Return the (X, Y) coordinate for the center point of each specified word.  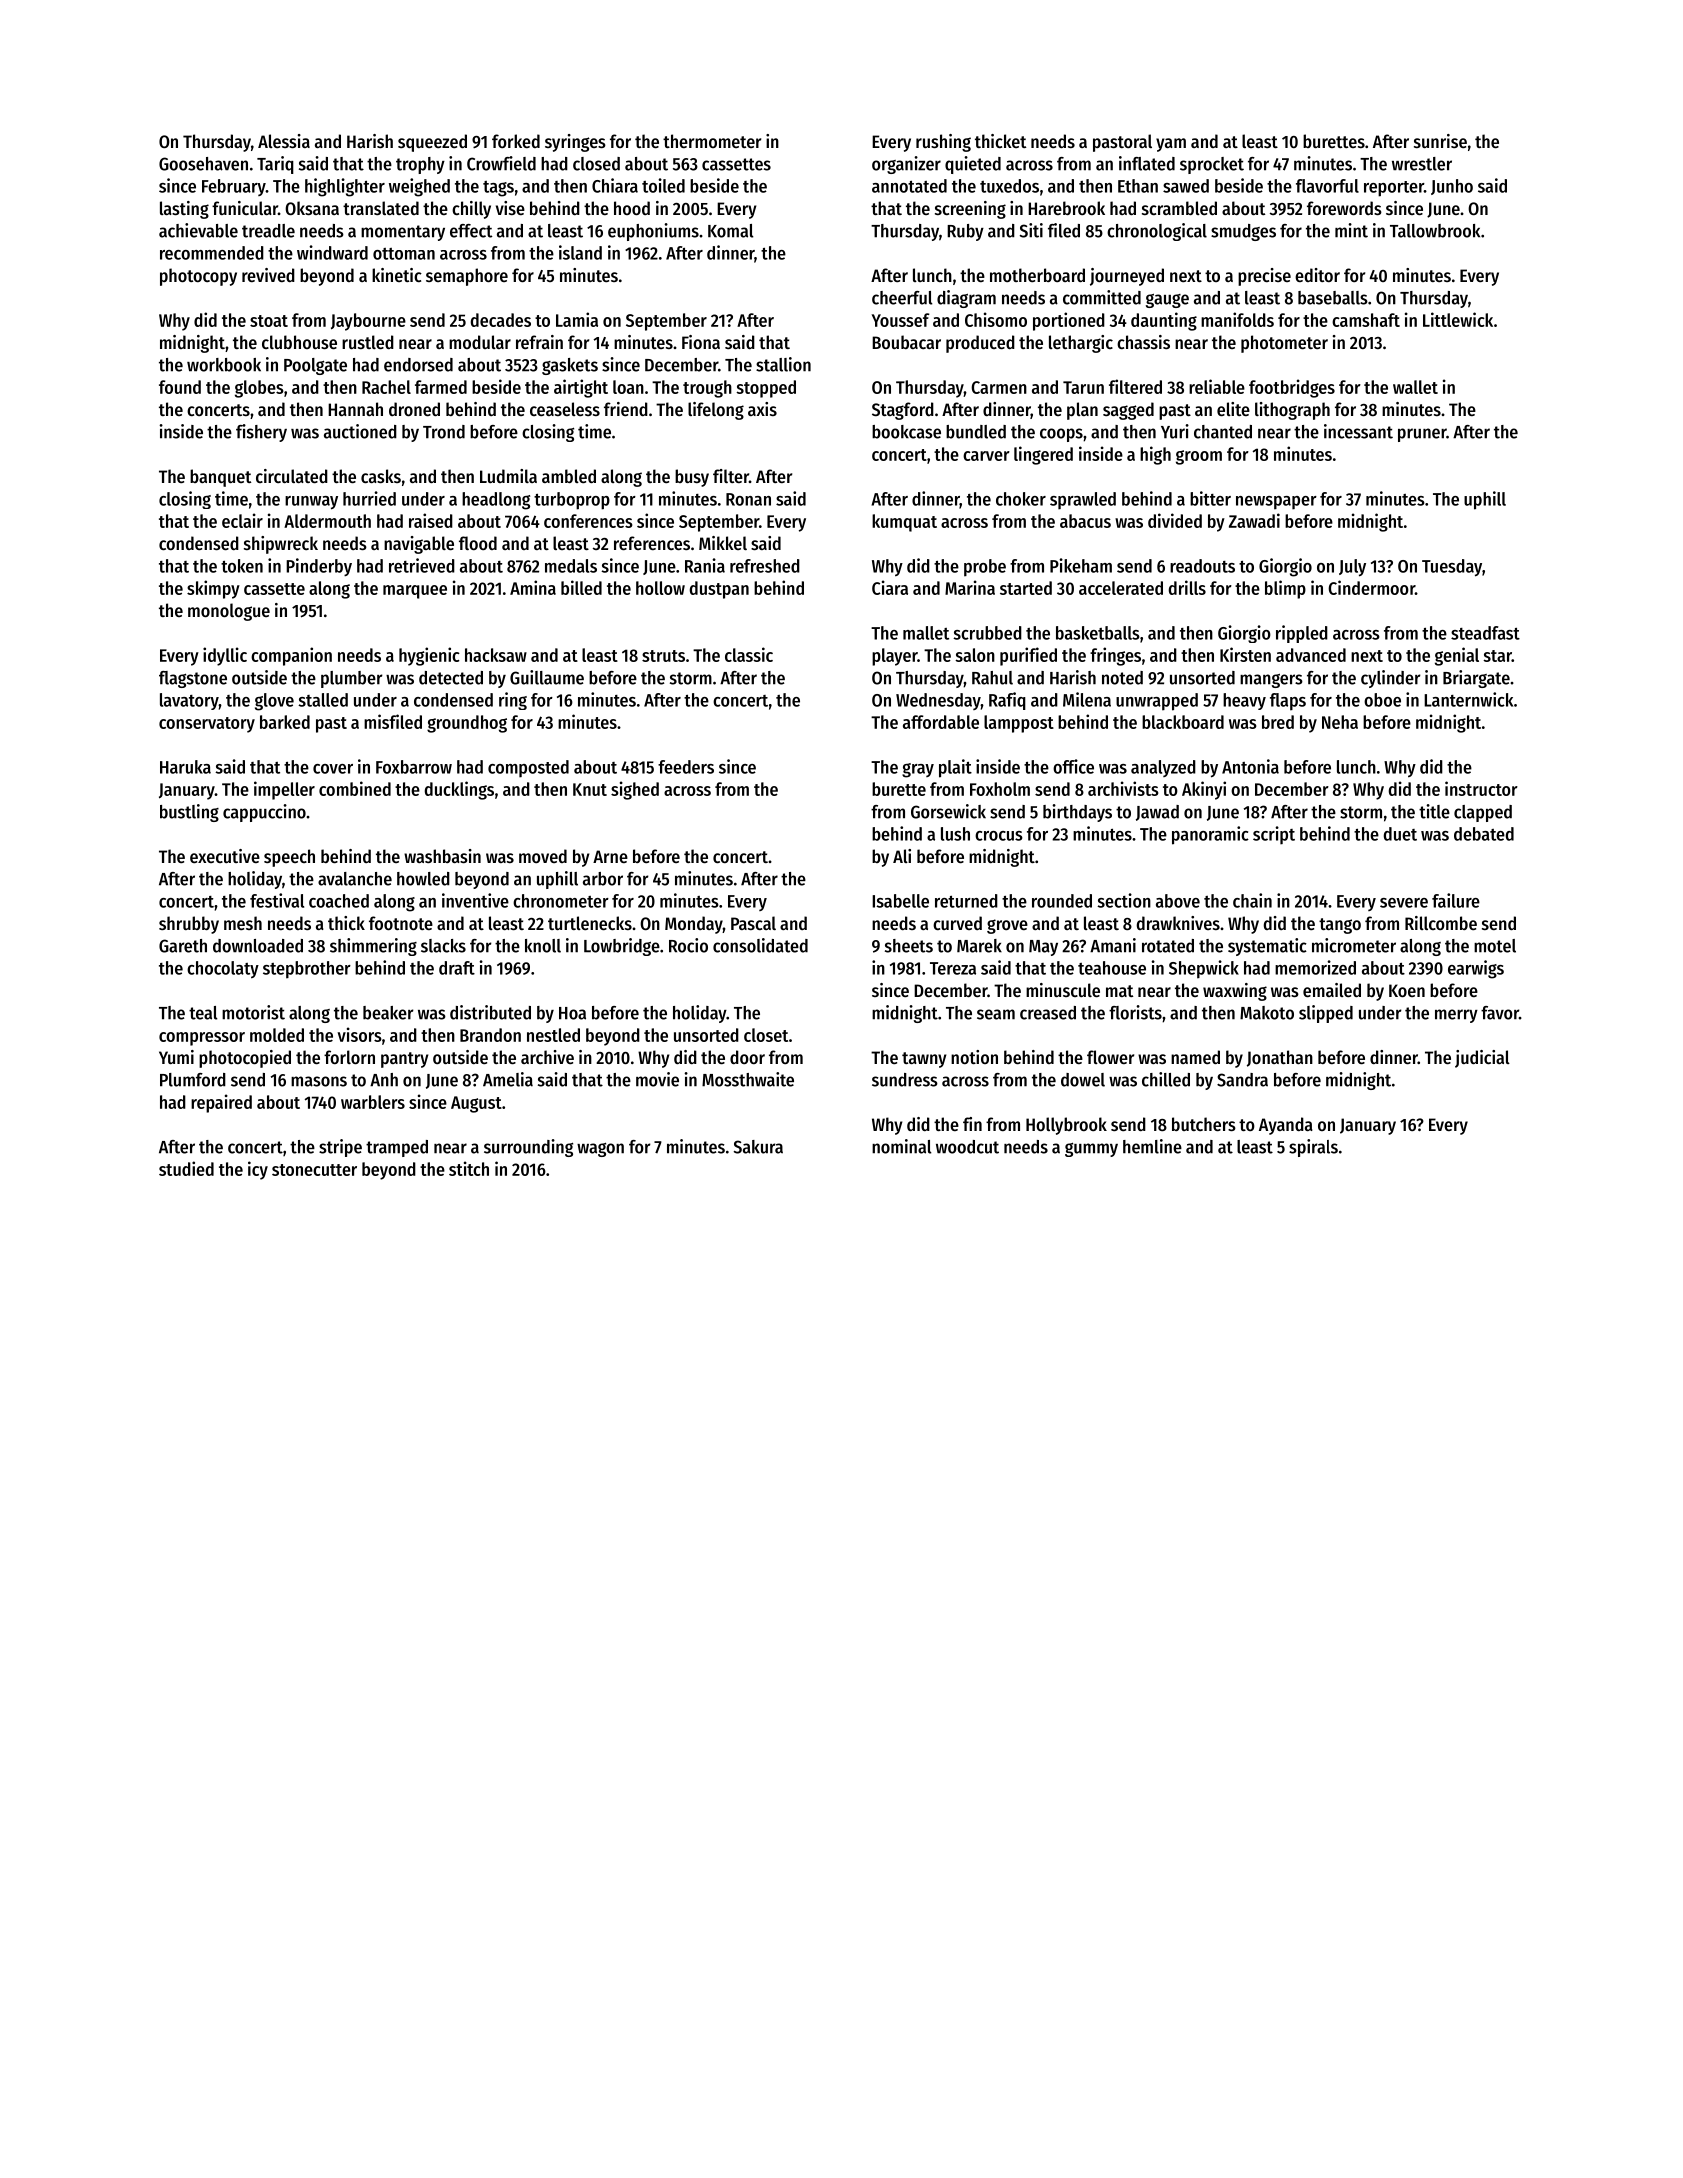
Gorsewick (948, 811)
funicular (245, 208)
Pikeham (1081, 565)
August (476, 1104)
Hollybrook (1066, 1126)
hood (632, 208)
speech (289, 858)
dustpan (719, 590)
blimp (1285, 589)
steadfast (1485, 633)
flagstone (193, 679)
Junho (1452, 187)
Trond (444, 432)
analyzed (1163, 768)
